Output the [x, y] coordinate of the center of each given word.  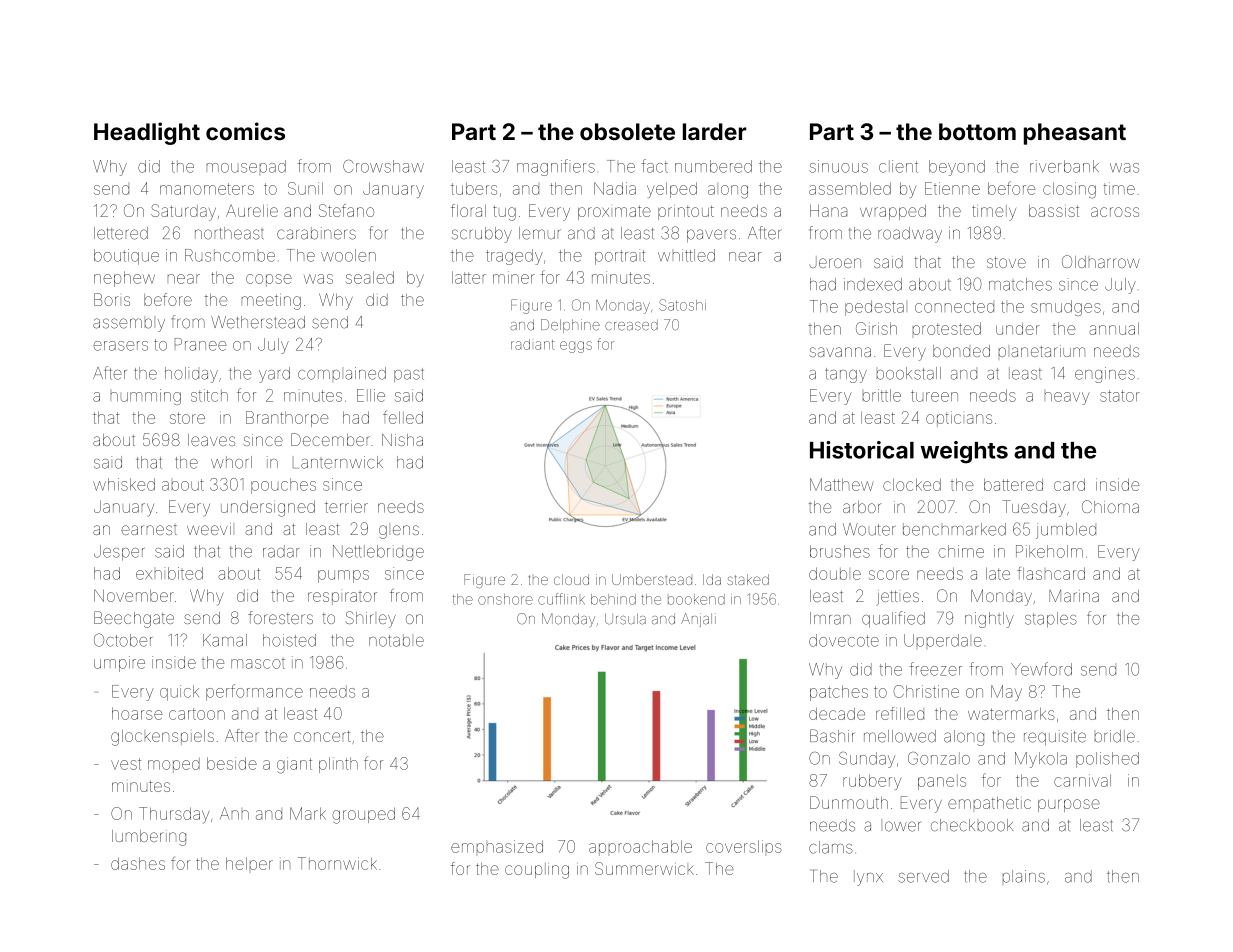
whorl [231, 462]
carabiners [316, 233]
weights [964, 452]
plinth [338, 765]
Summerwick [644, 868]
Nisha [402, 440]
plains [1024, 876]
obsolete [627, 131]
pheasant [1075, 134]
